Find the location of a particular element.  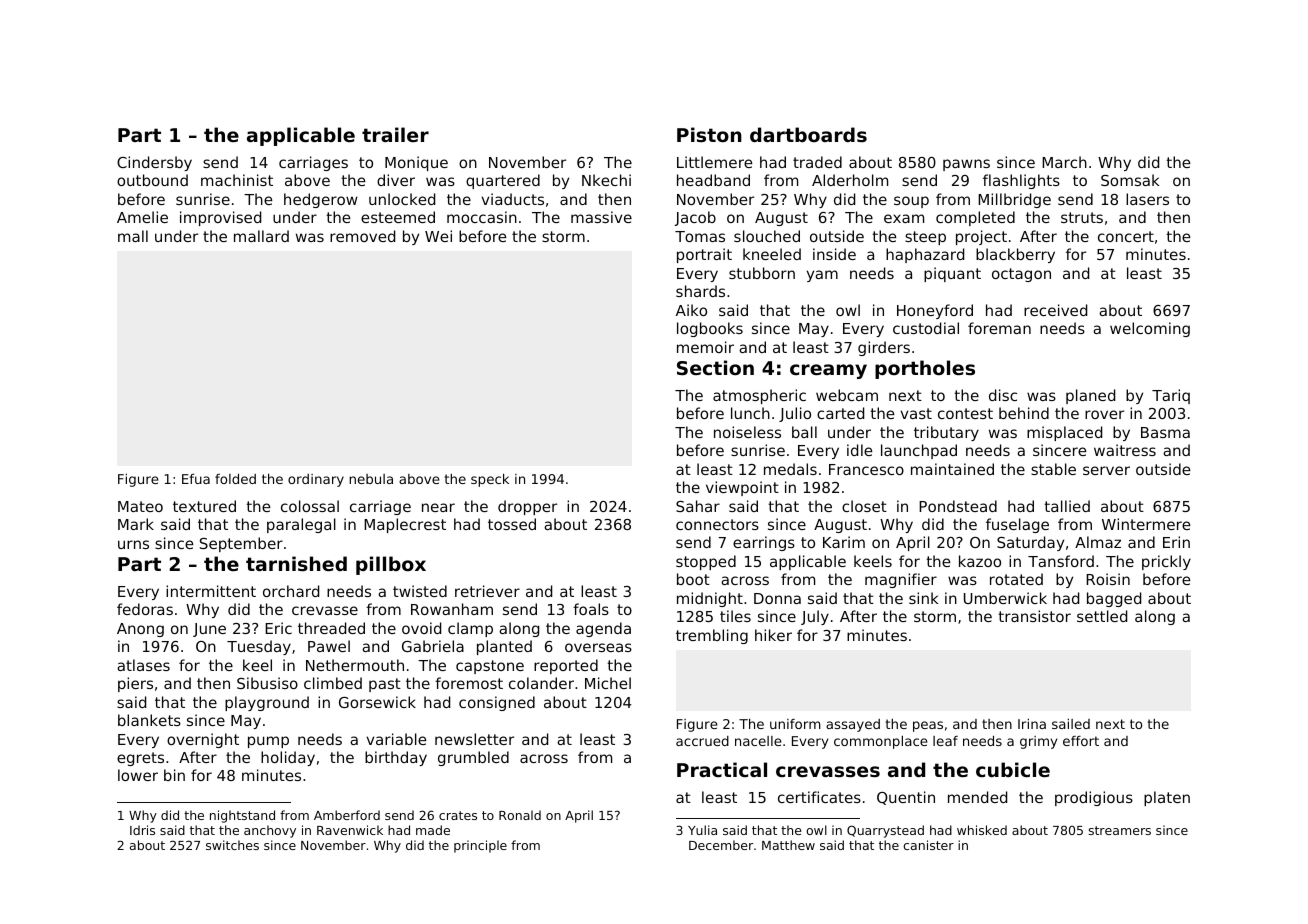

pawns is located at coordinates (966, 165).
